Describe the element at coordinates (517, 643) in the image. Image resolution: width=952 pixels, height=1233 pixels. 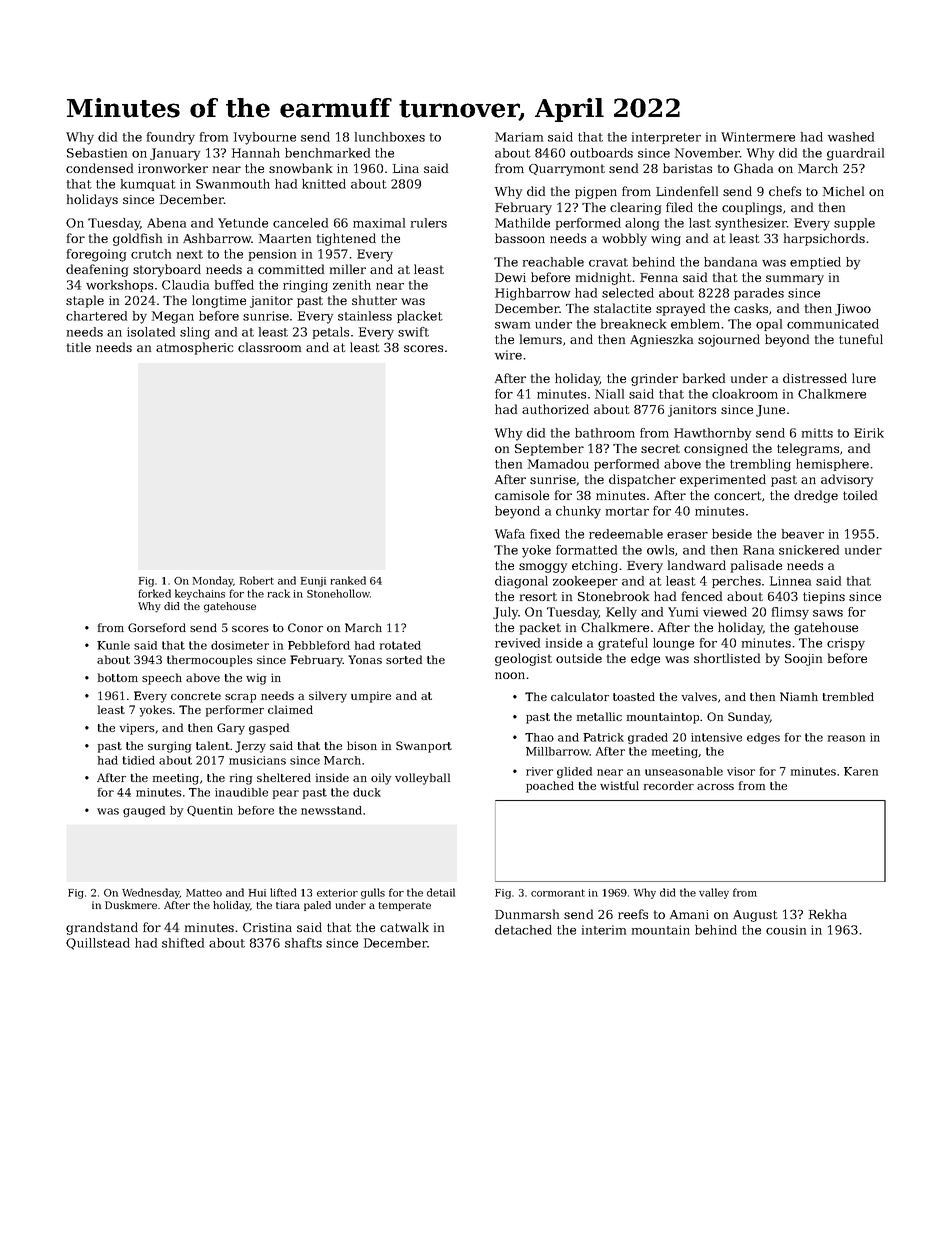
I see `revived` at that location.
